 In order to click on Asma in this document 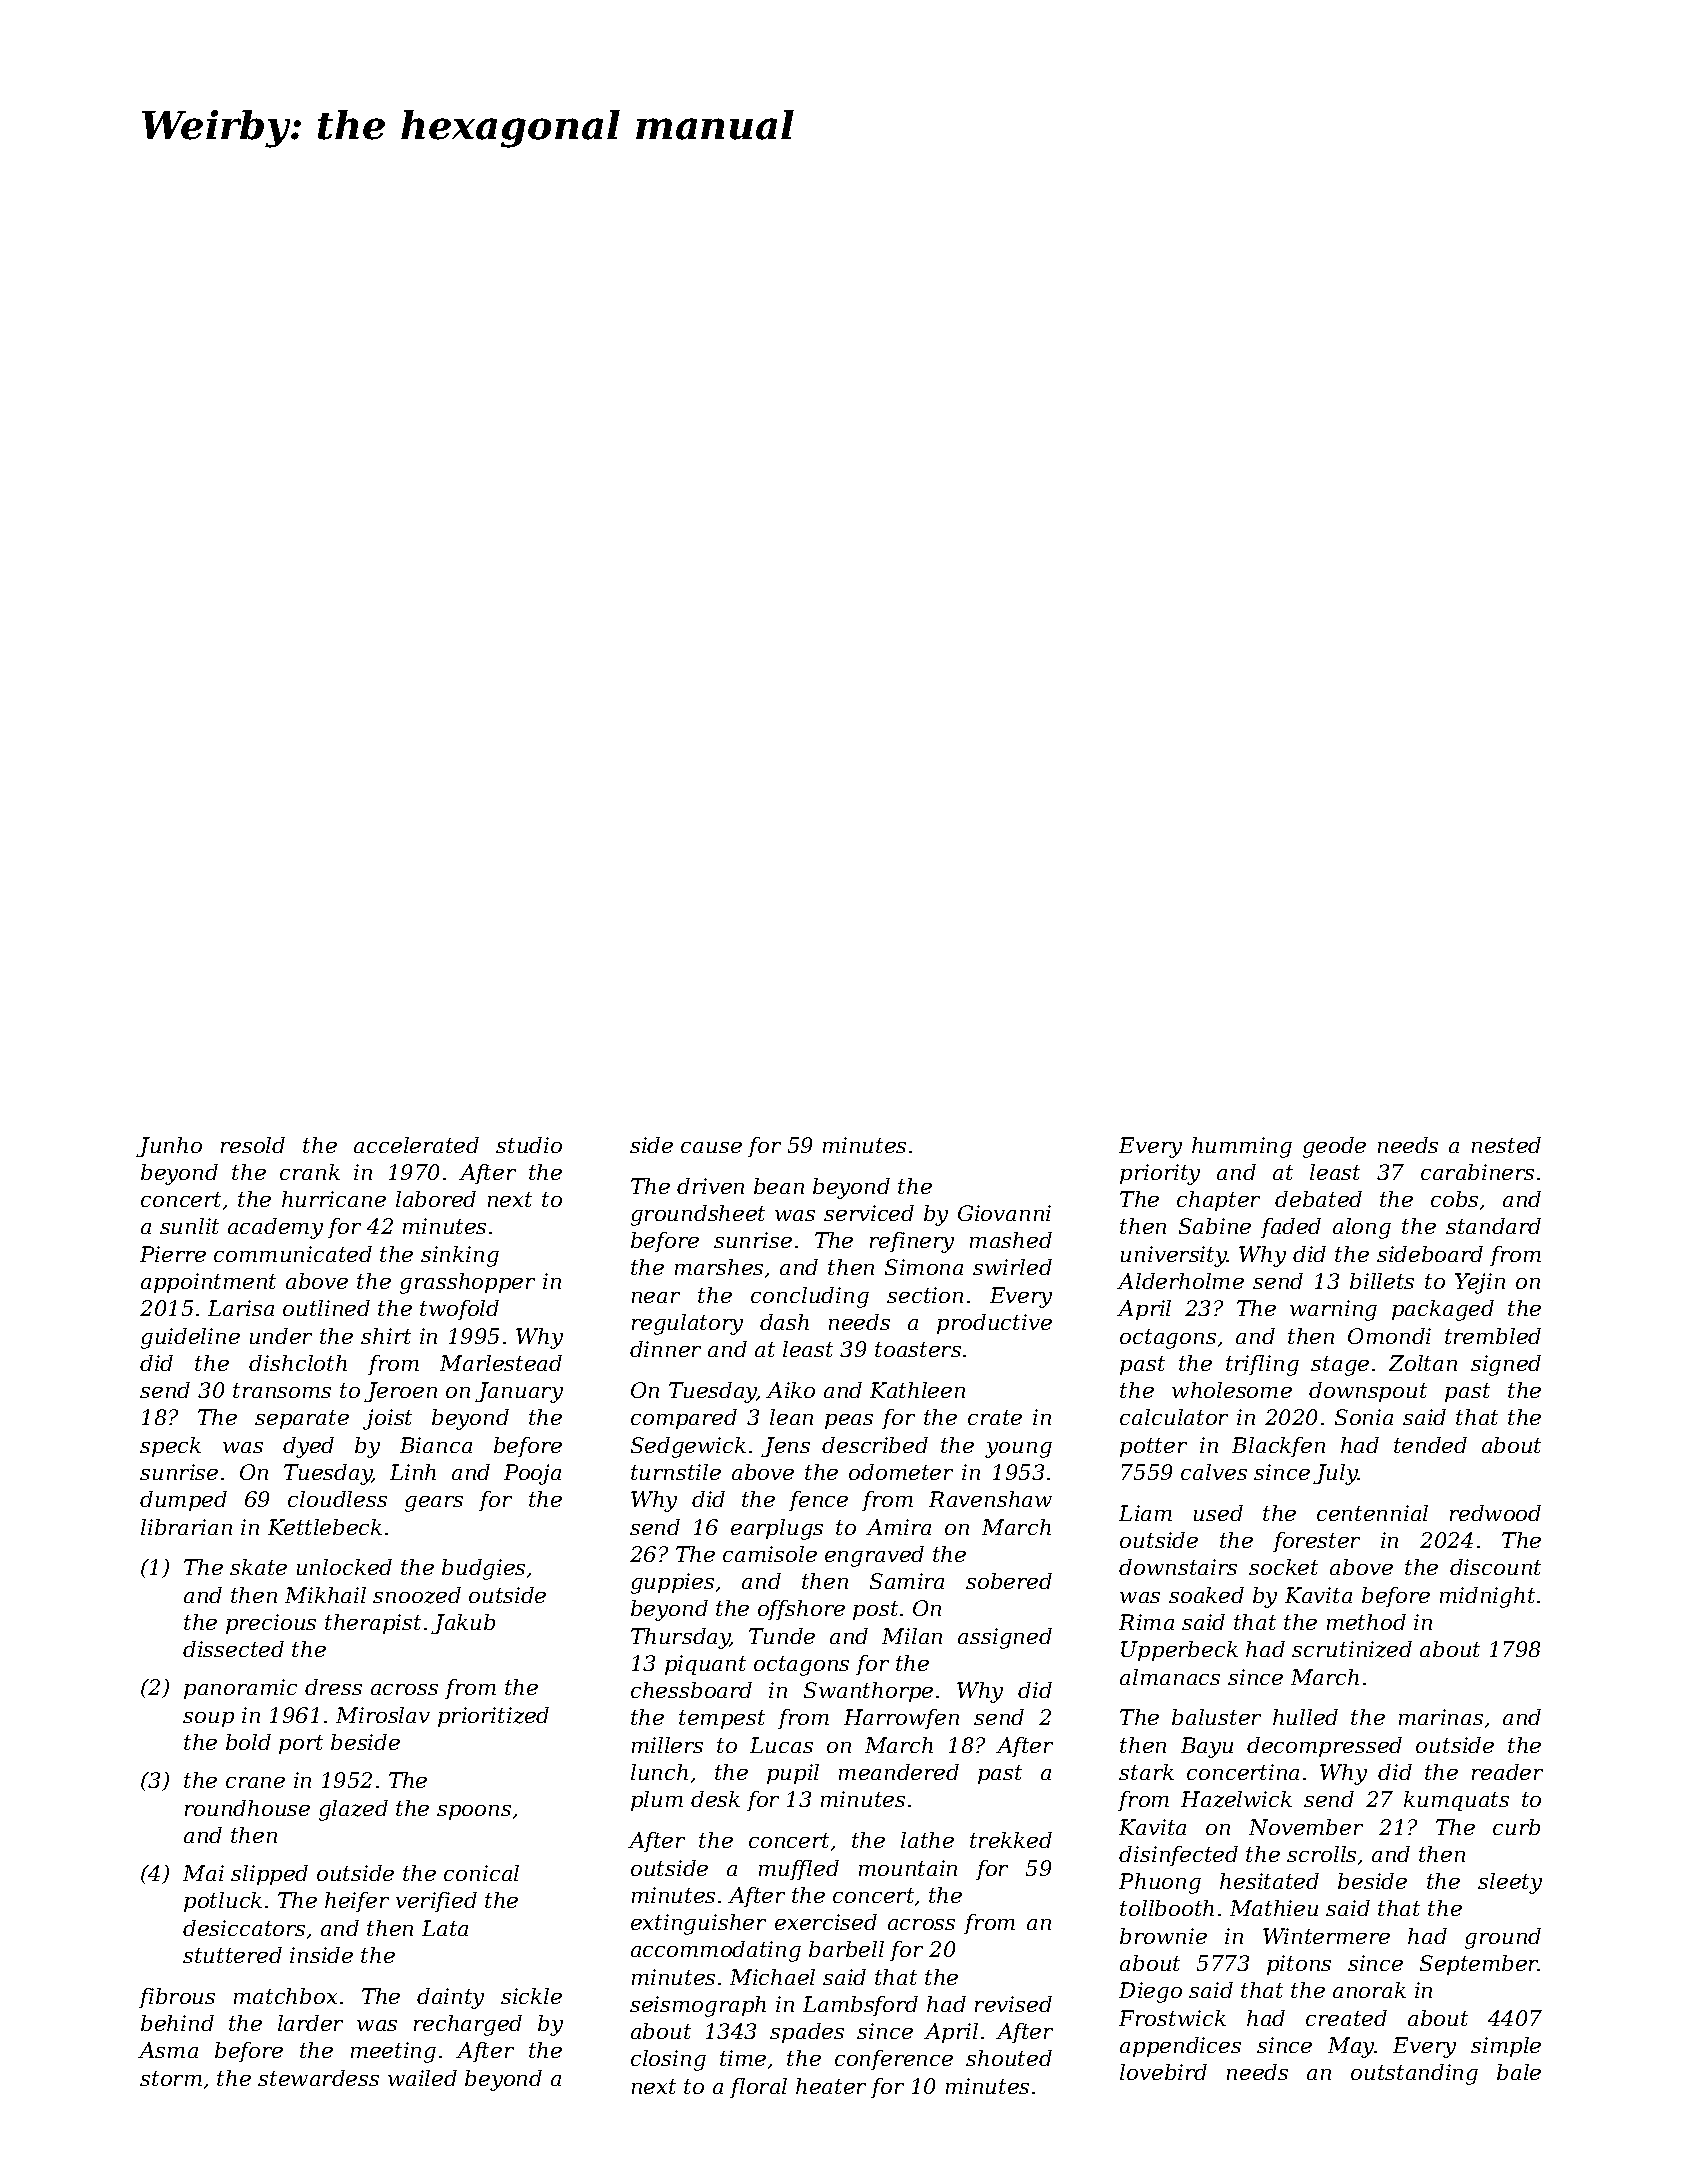, I will do `click(168, 2050)`.
